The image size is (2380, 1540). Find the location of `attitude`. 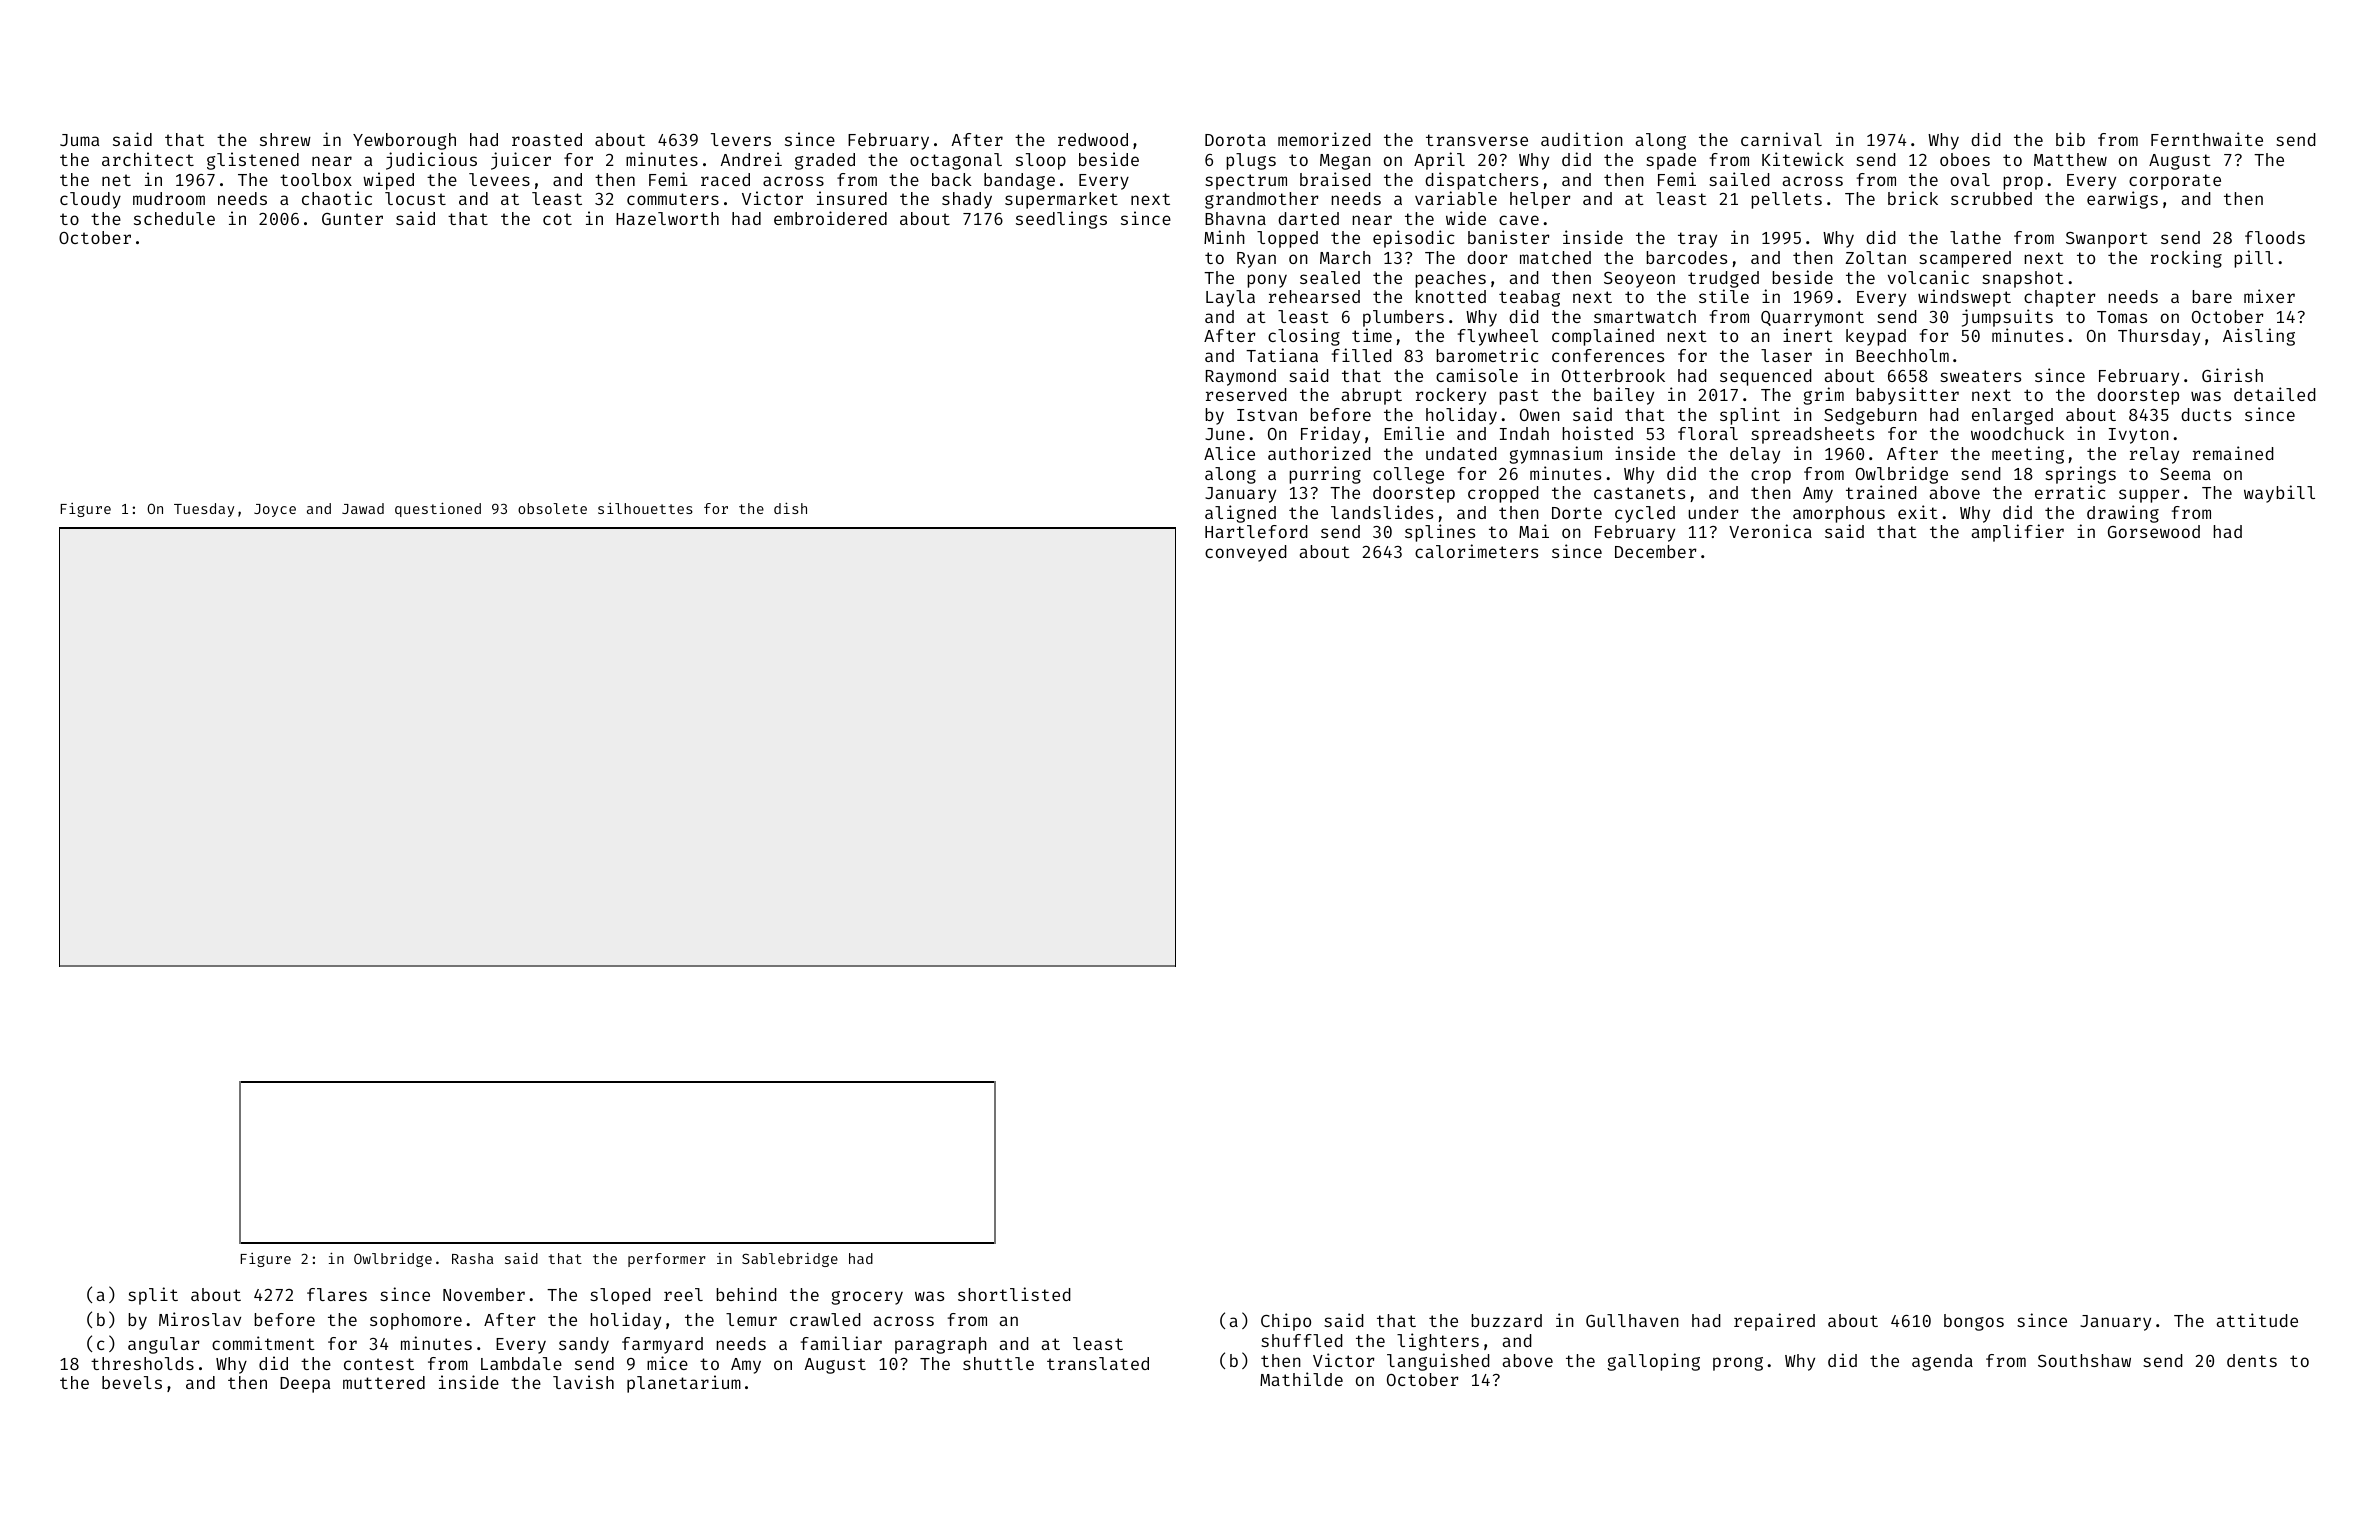

attitude is located at coordinates (2257, 1320).
